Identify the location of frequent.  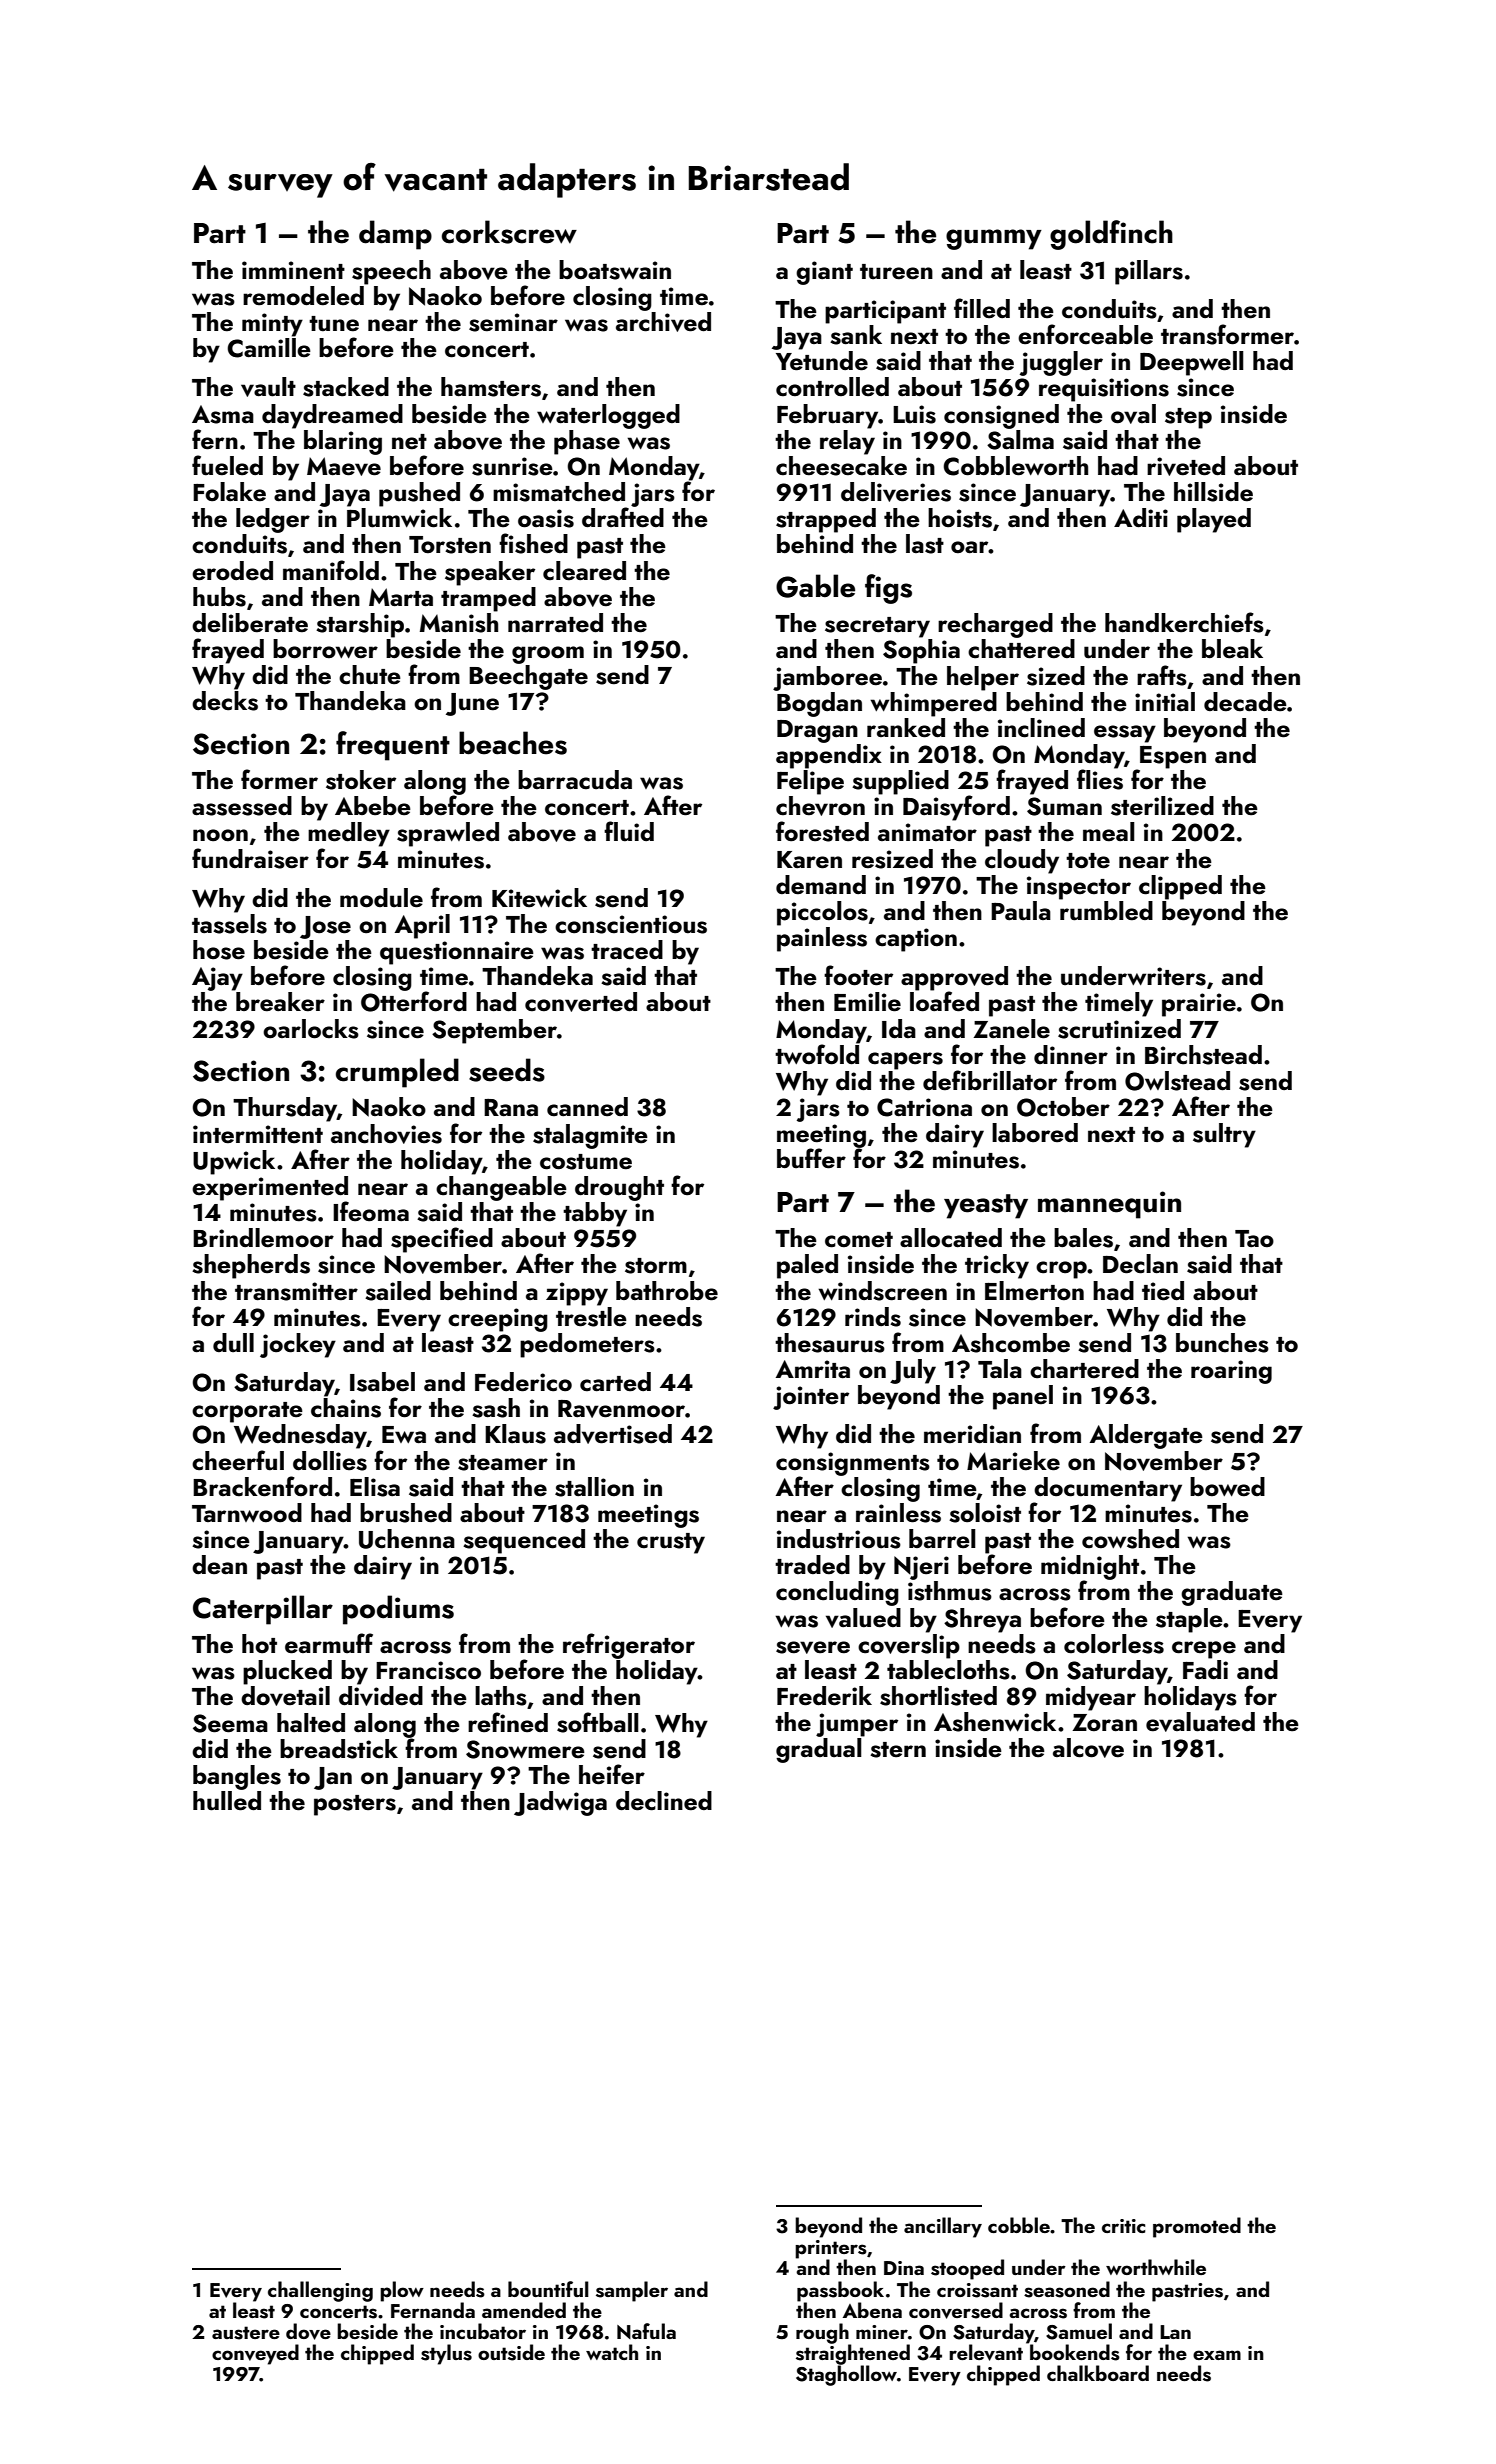
(393, 746).
